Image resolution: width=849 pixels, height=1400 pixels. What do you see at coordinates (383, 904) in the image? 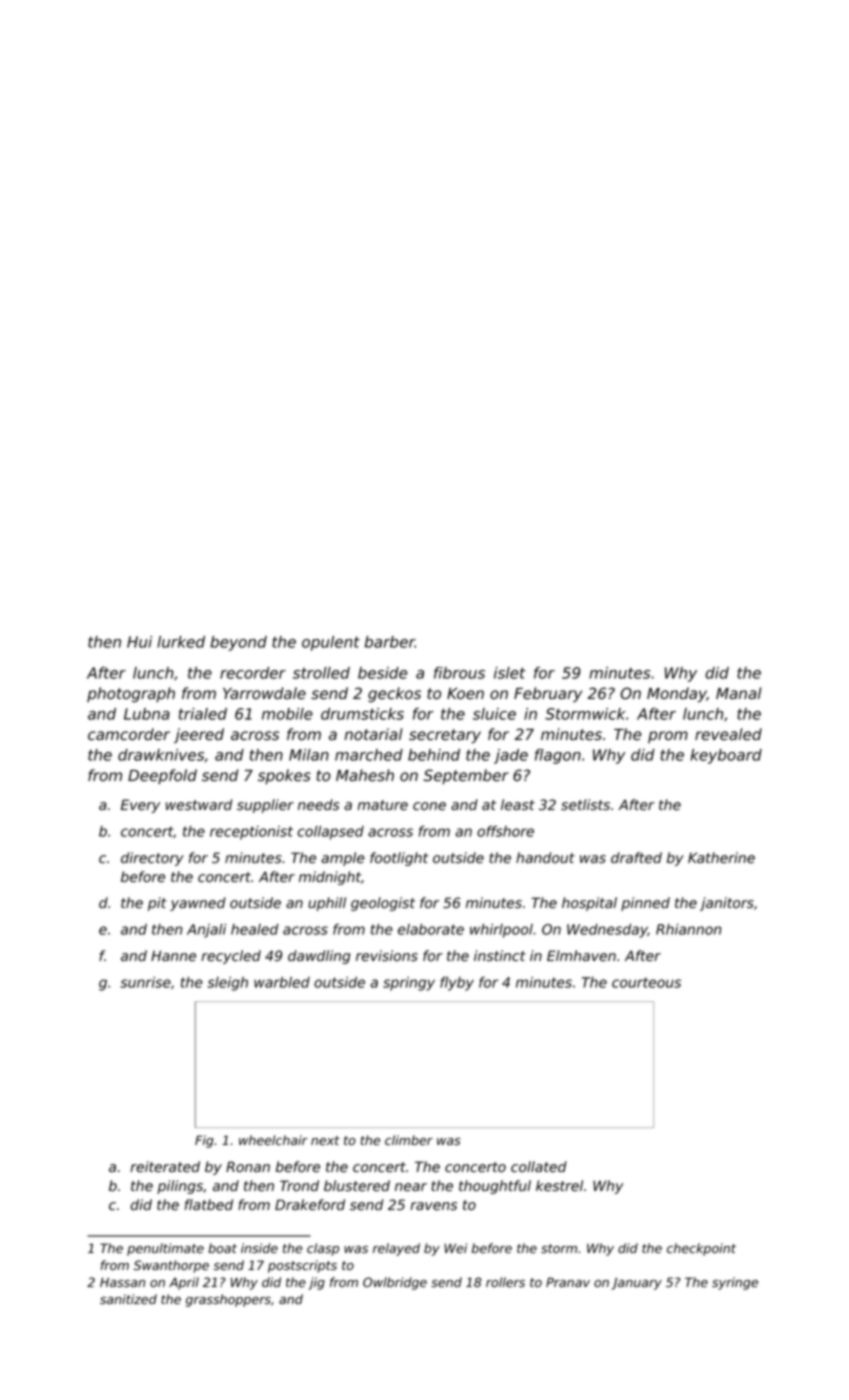
I see `geologist` at bounding box center [383, 904].
